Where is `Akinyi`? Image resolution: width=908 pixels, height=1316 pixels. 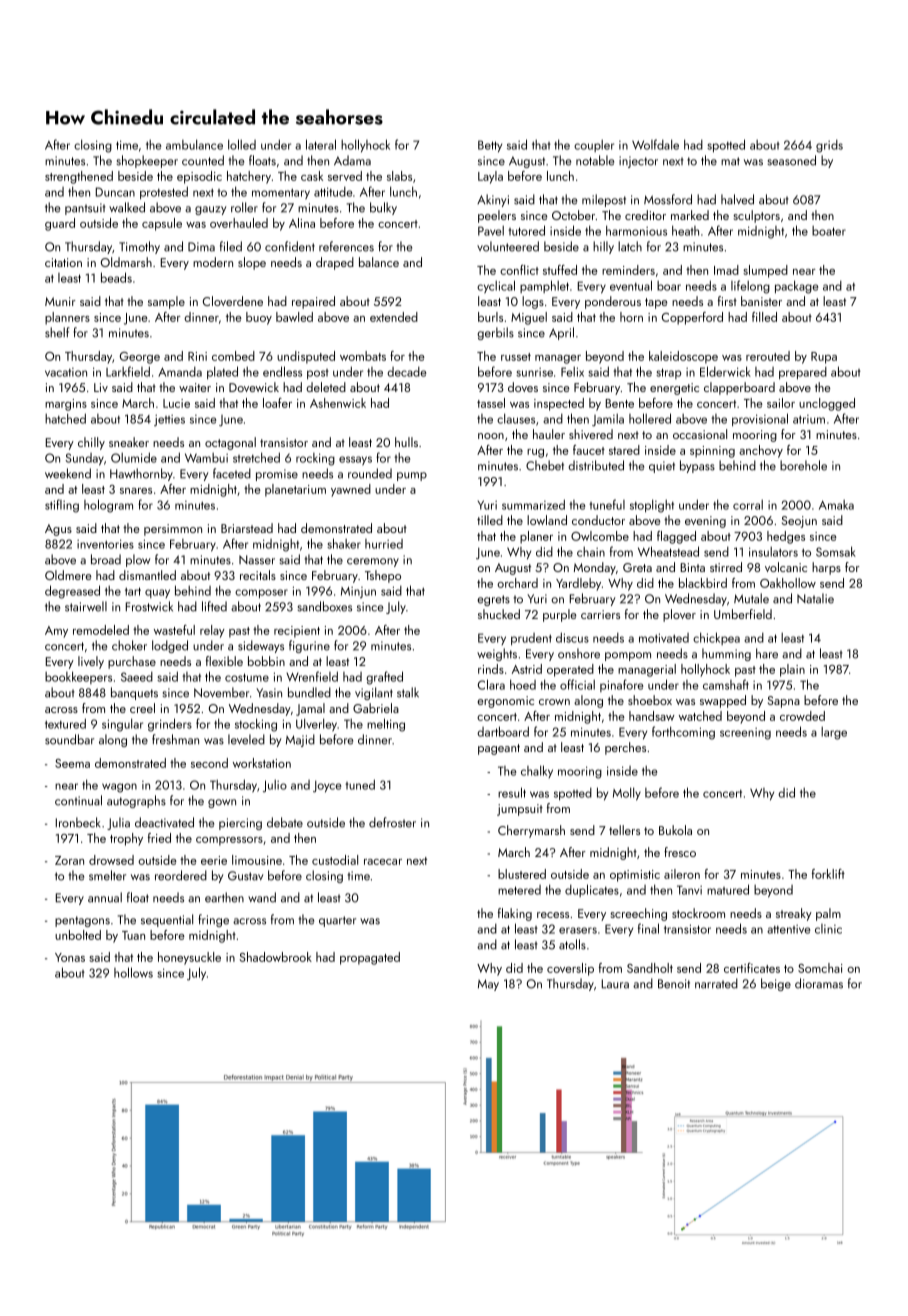
Akinyi is located at coordinates (493, 200).
